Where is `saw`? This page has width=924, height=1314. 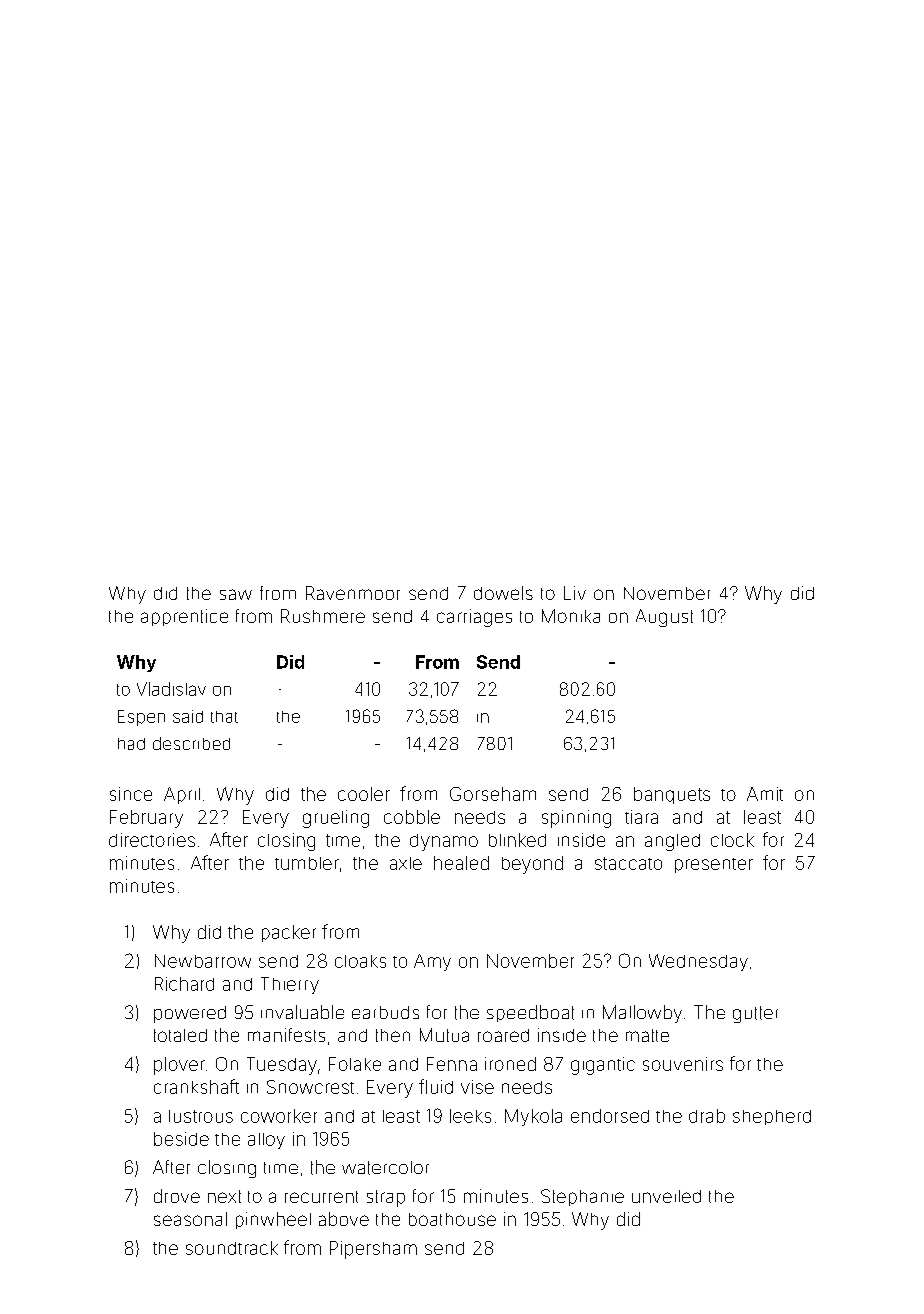 saw is located at coordinates (236, 594).
